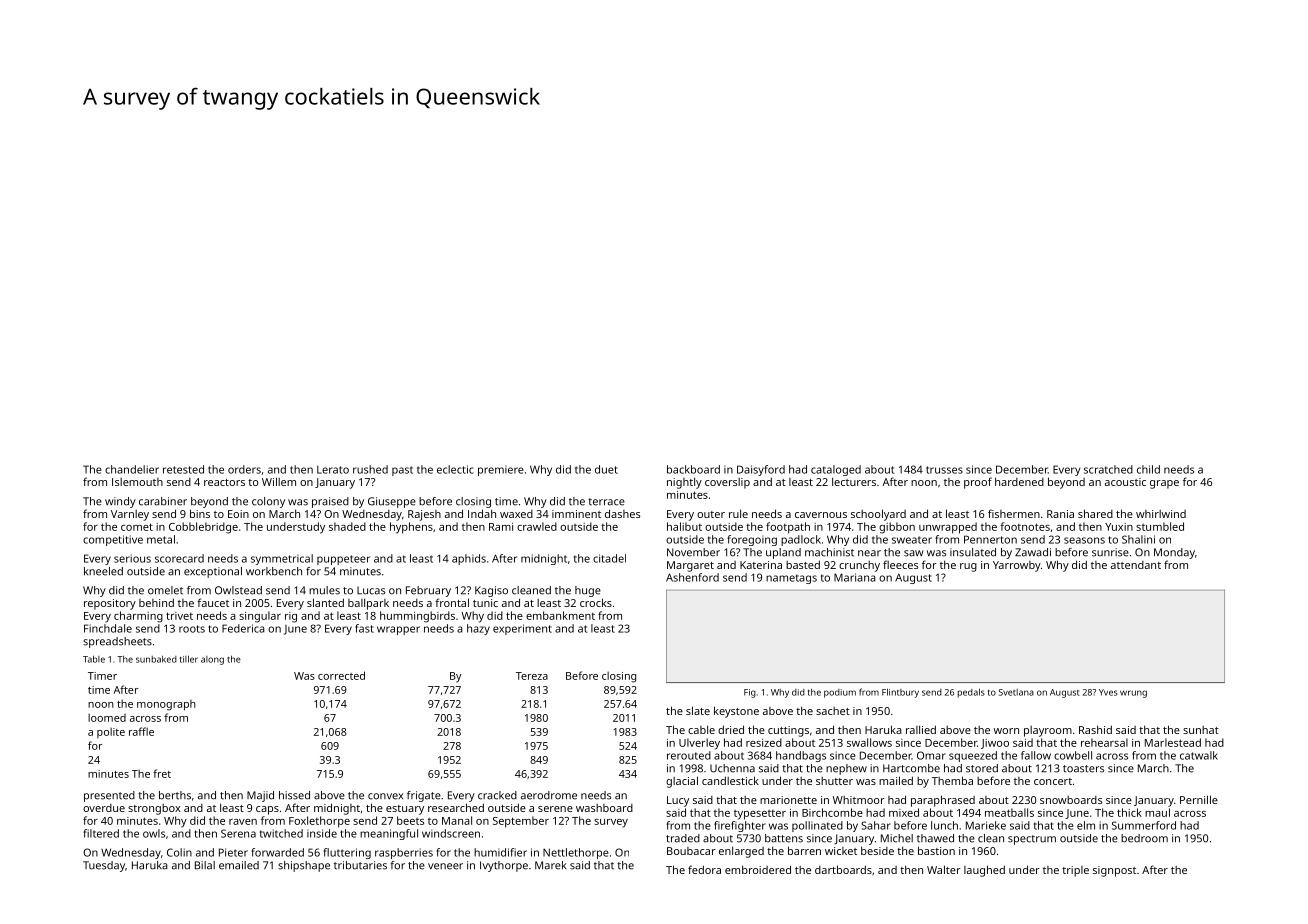  What do you see at coordinates (701, 729) in the screenshot?
I see `cable` at bounding box center [701, 729].
